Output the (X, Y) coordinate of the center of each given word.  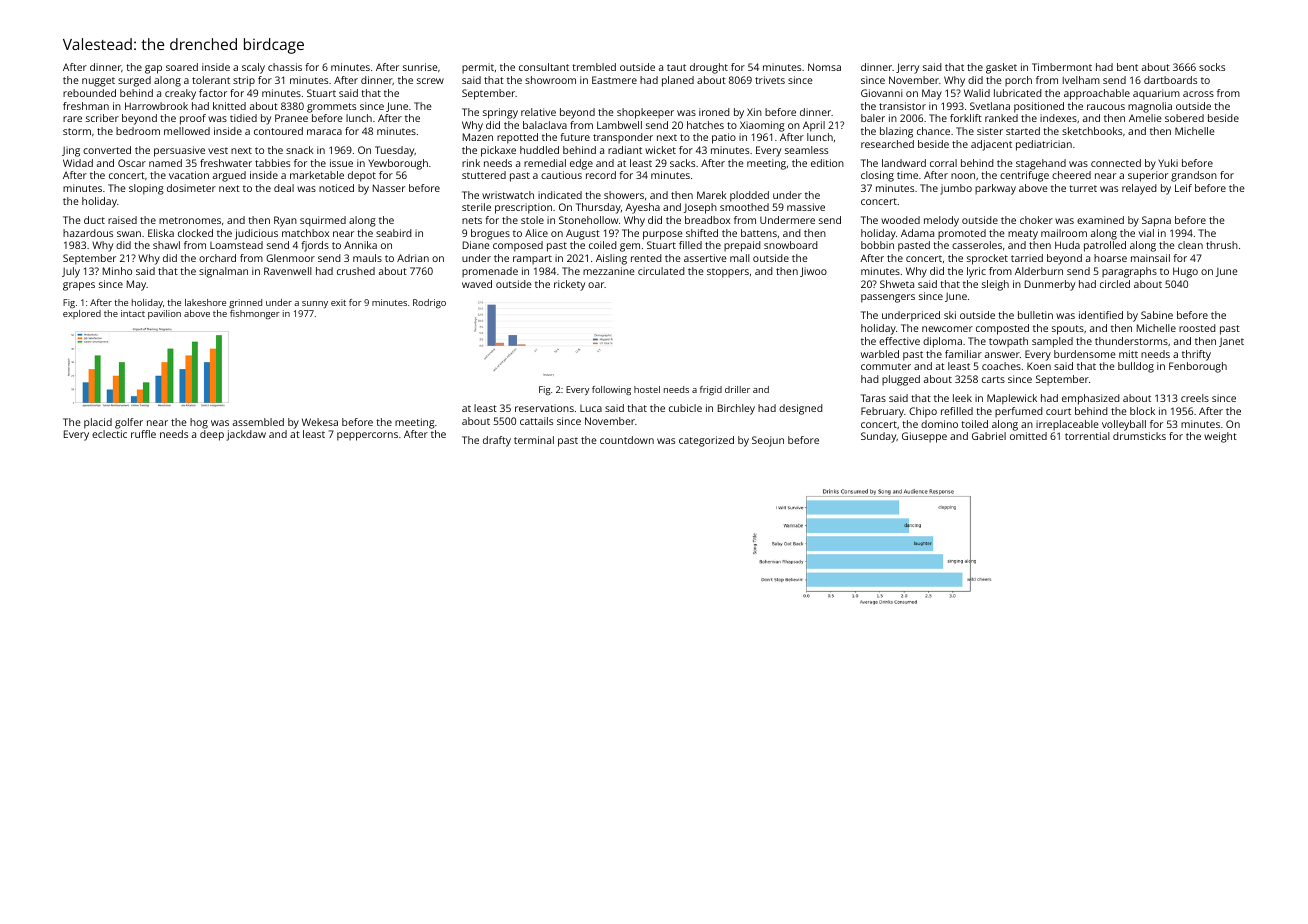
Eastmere (614, 80)
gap (153, 69)
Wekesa (320, 422)
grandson (1194, 176)
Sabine (1157, 315)
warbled (880, 354)
